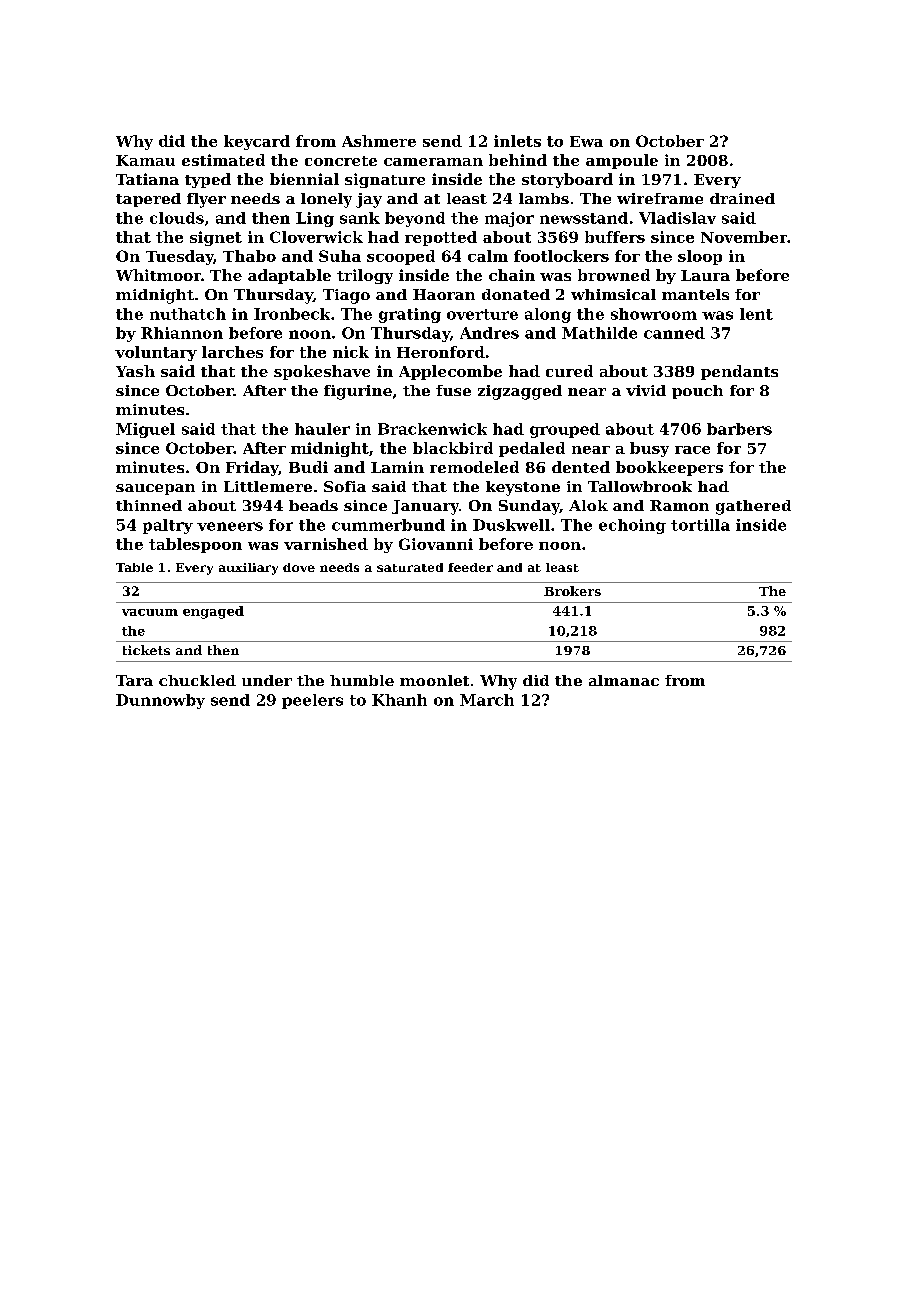 This screenshot has height=1316, width=908. I want to click on vacuum, so click(150, 612).
